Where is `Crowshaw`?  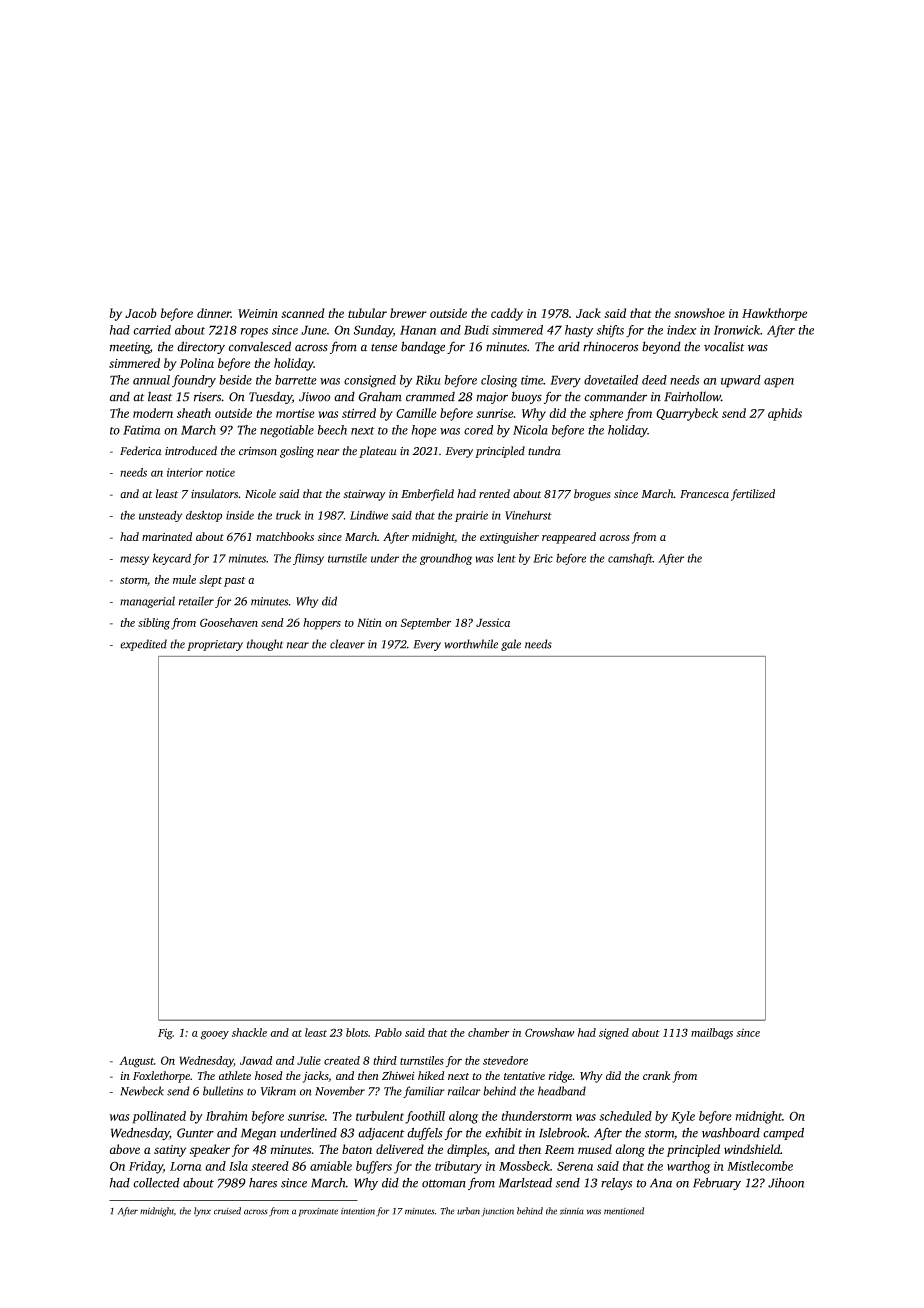
Crowshaw is located at coordinates (549, 1032).
